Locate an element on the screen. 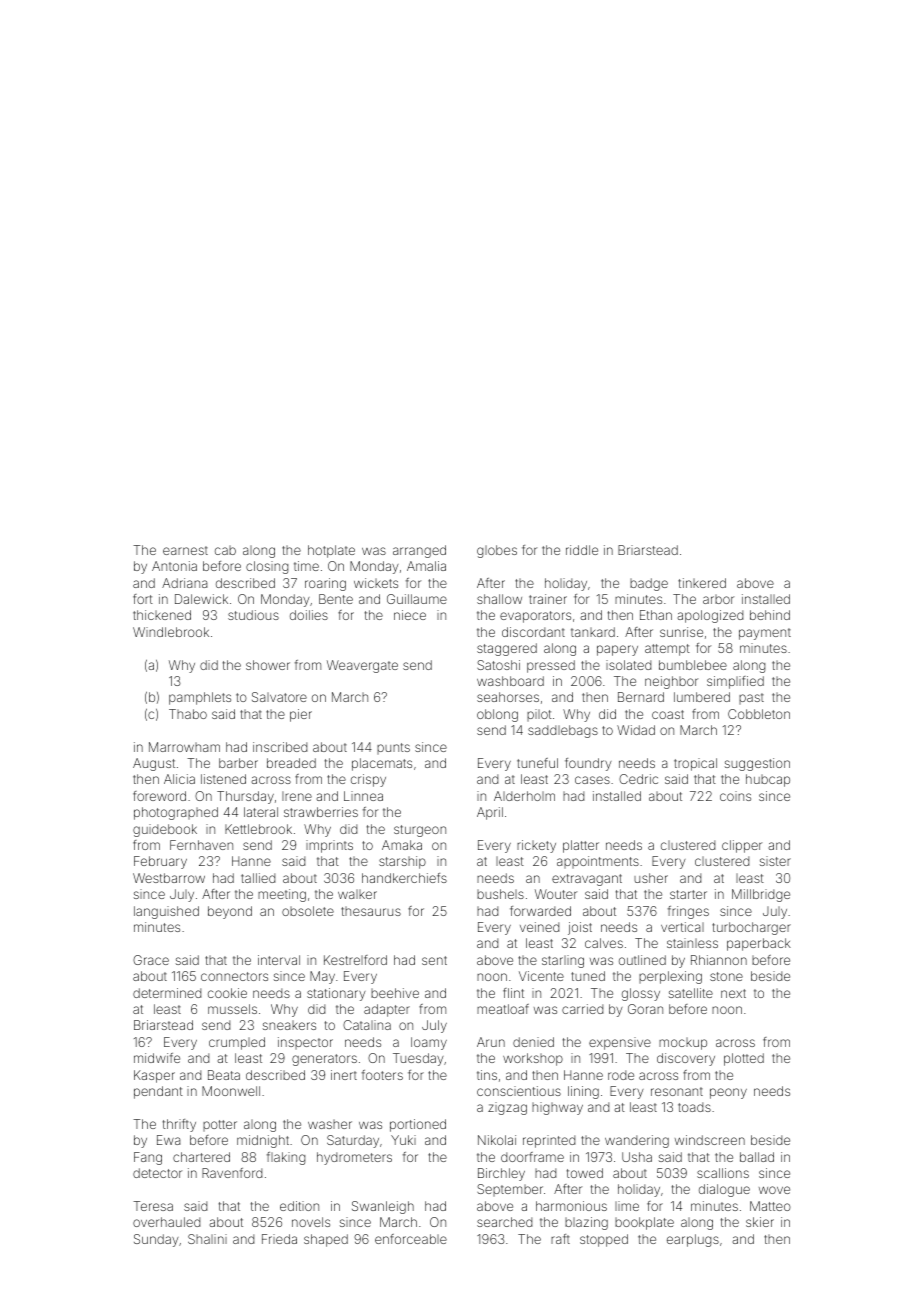  bushels is located at coordinates (500, 894).
